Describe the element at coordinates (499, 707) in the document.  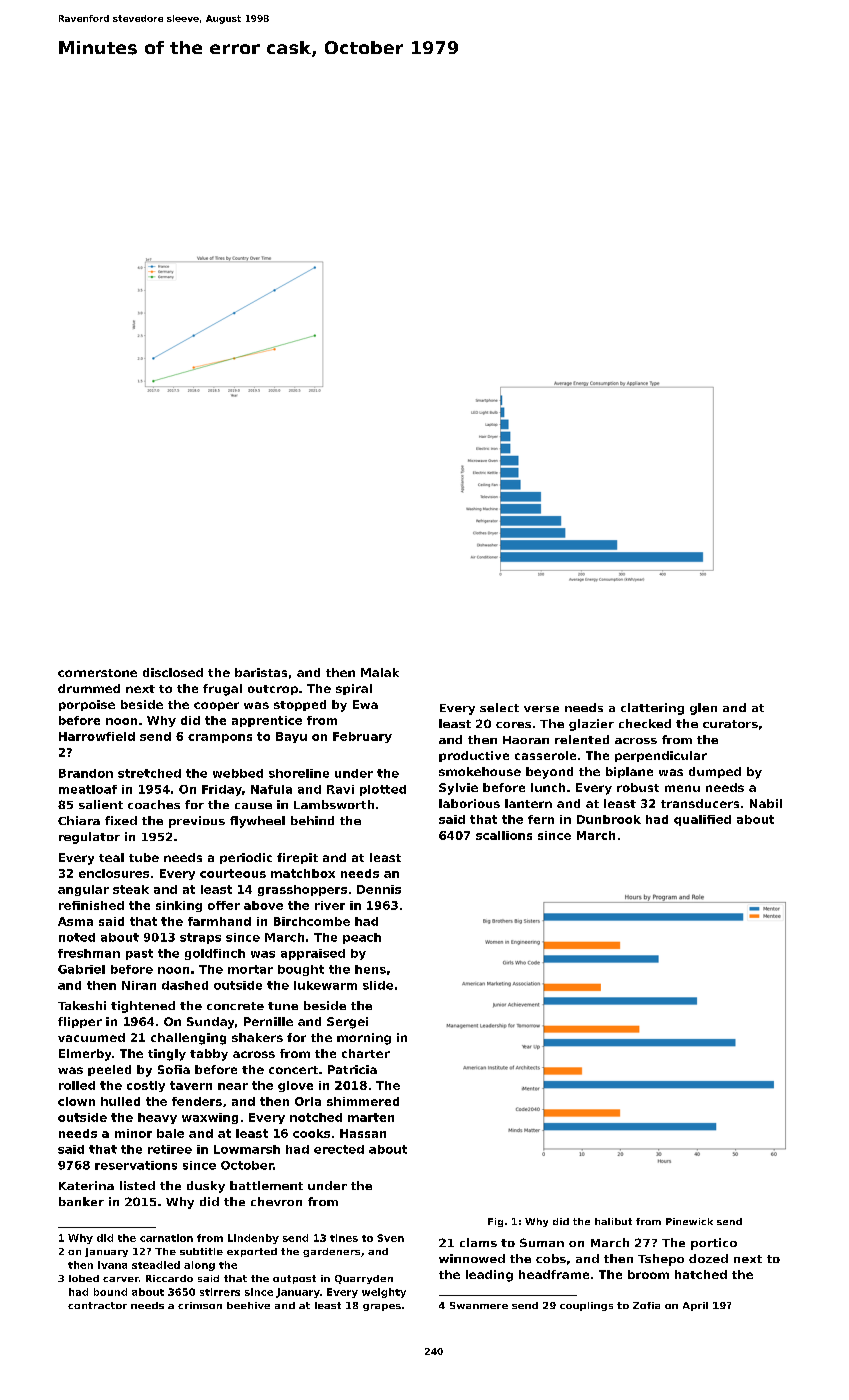
I see `select` at that location.
